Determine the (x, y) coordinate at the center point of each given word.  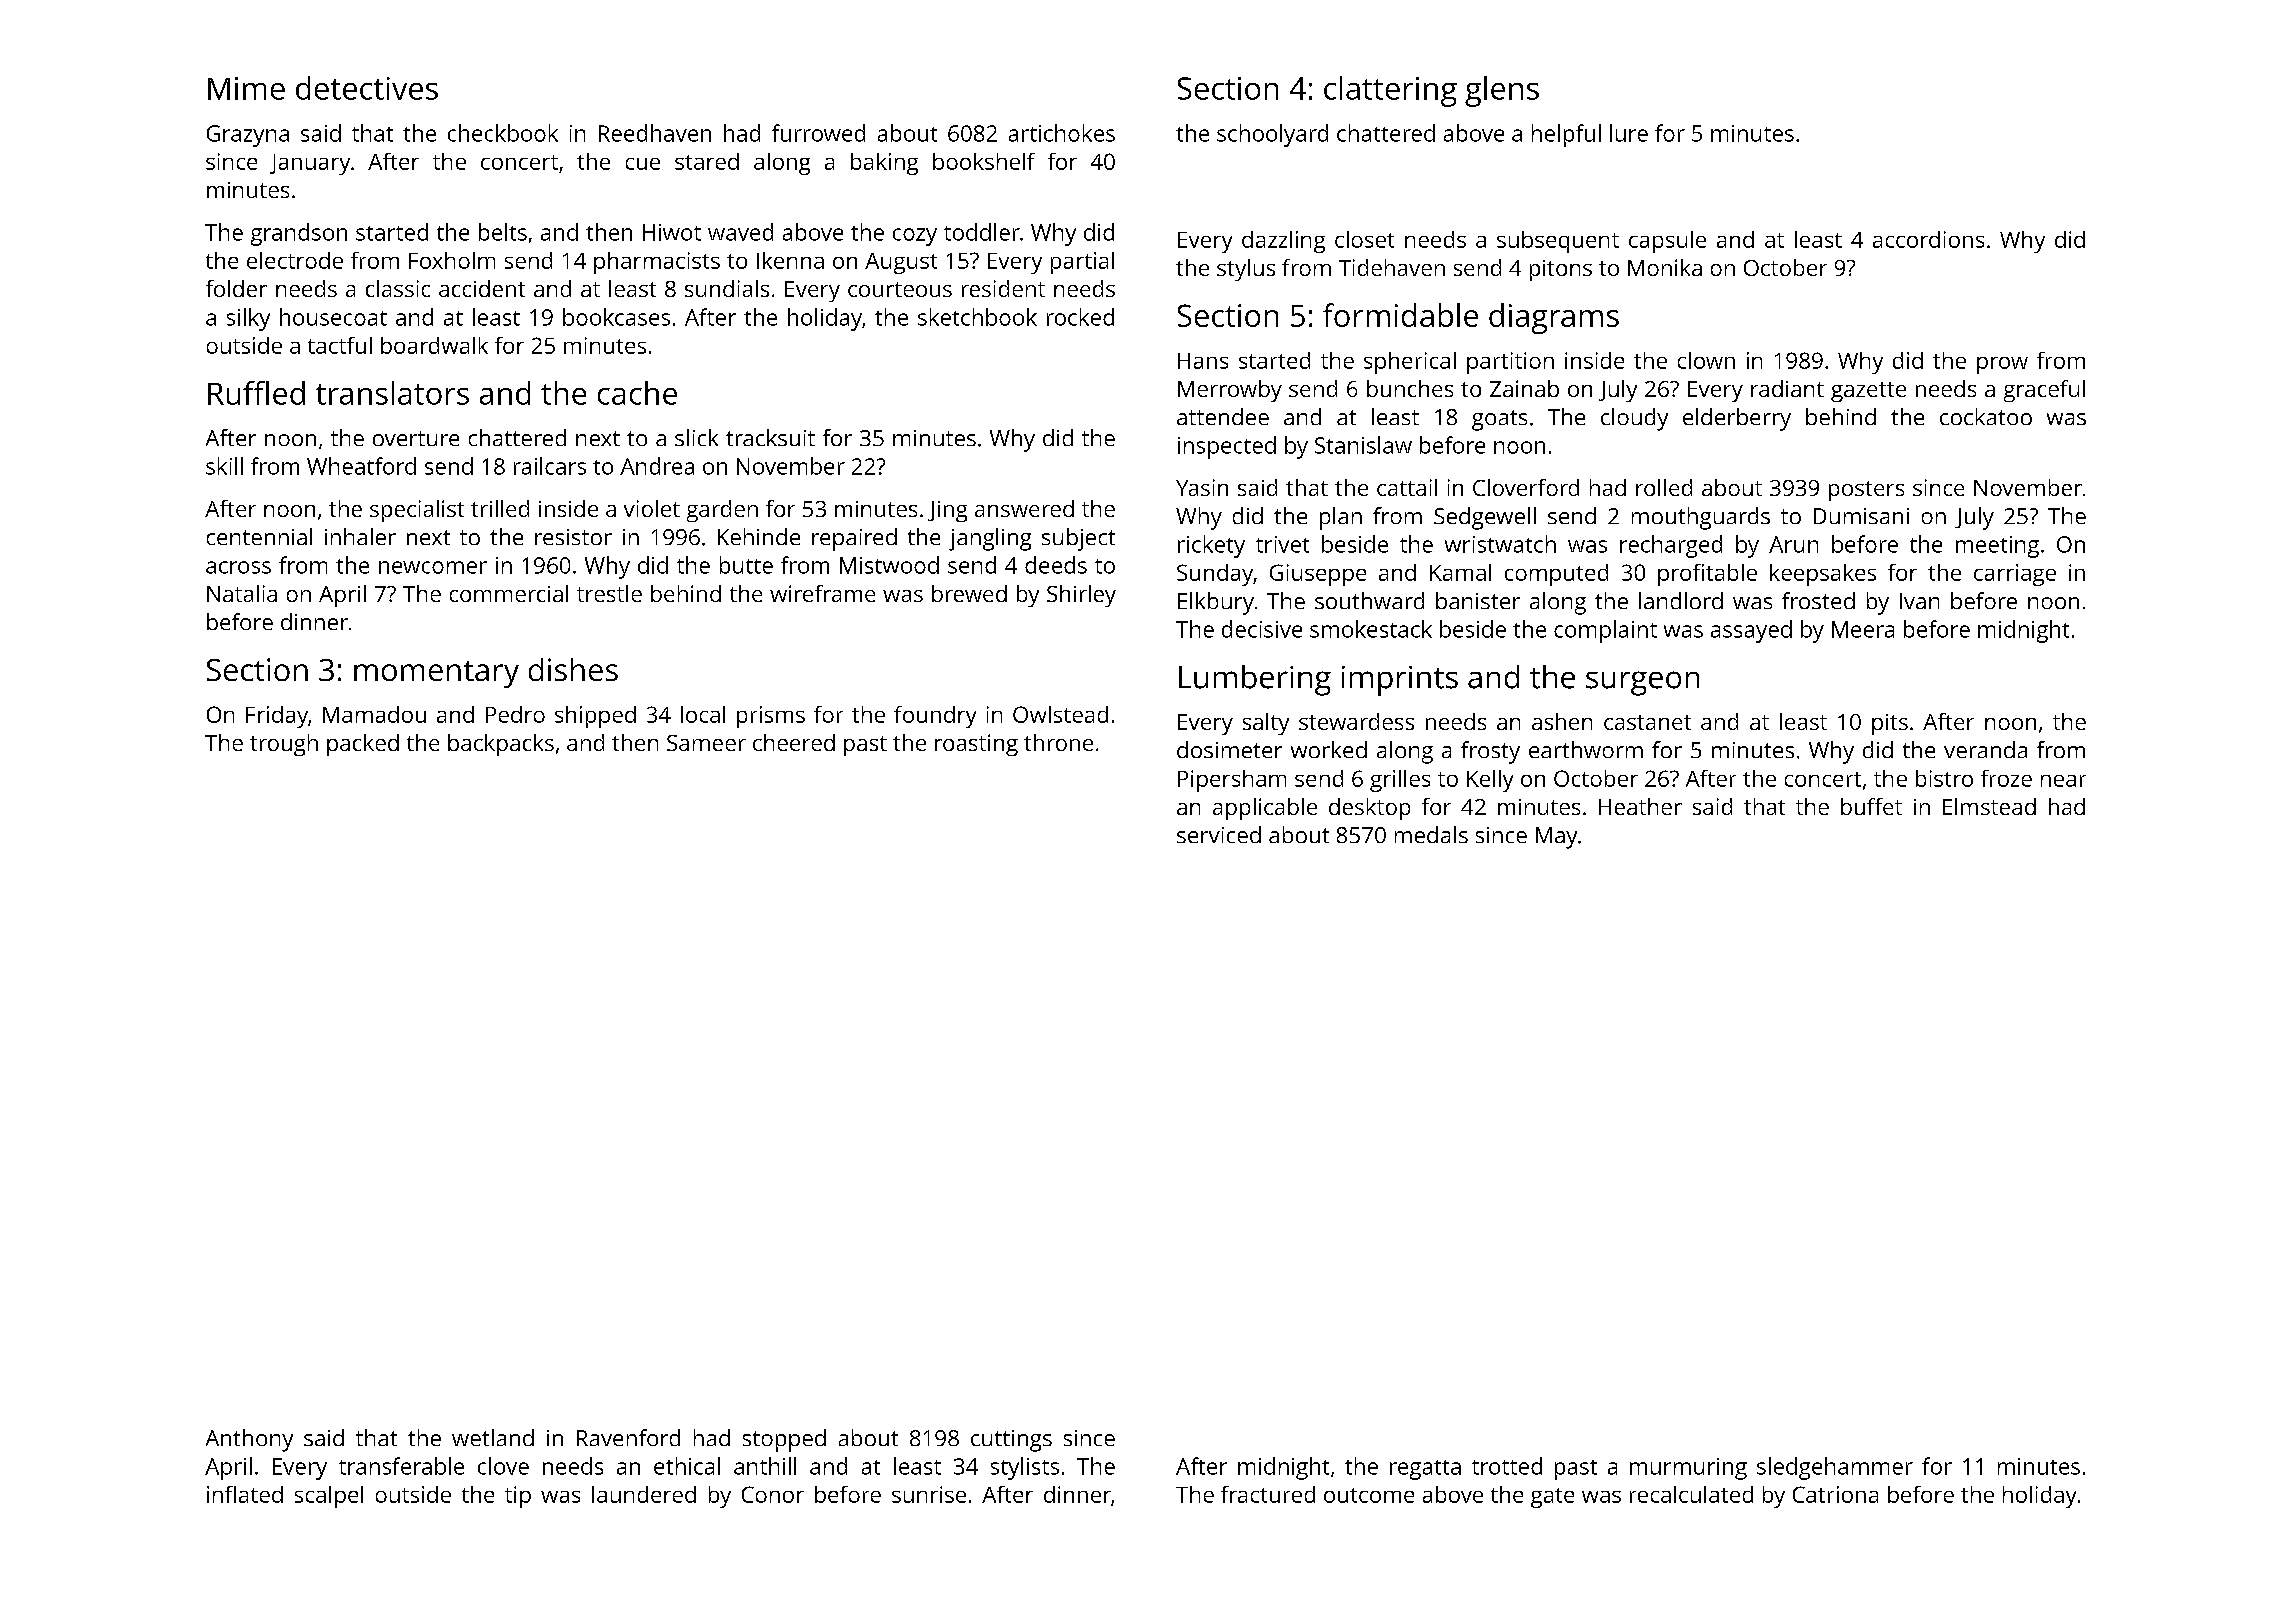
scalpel (329, 1497)
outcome (1369, 1495)
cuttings (1011, 1441)
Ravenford (628, 1437)
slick (696, 437)
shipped (595, 717)
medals (1431, 834)
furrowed (818, 133)
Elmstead (1989, 806)
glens (1502, 91)
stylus (1246, 270)
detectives (367, 88)
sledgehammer (1835, 1468)
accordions (1928, 239)
